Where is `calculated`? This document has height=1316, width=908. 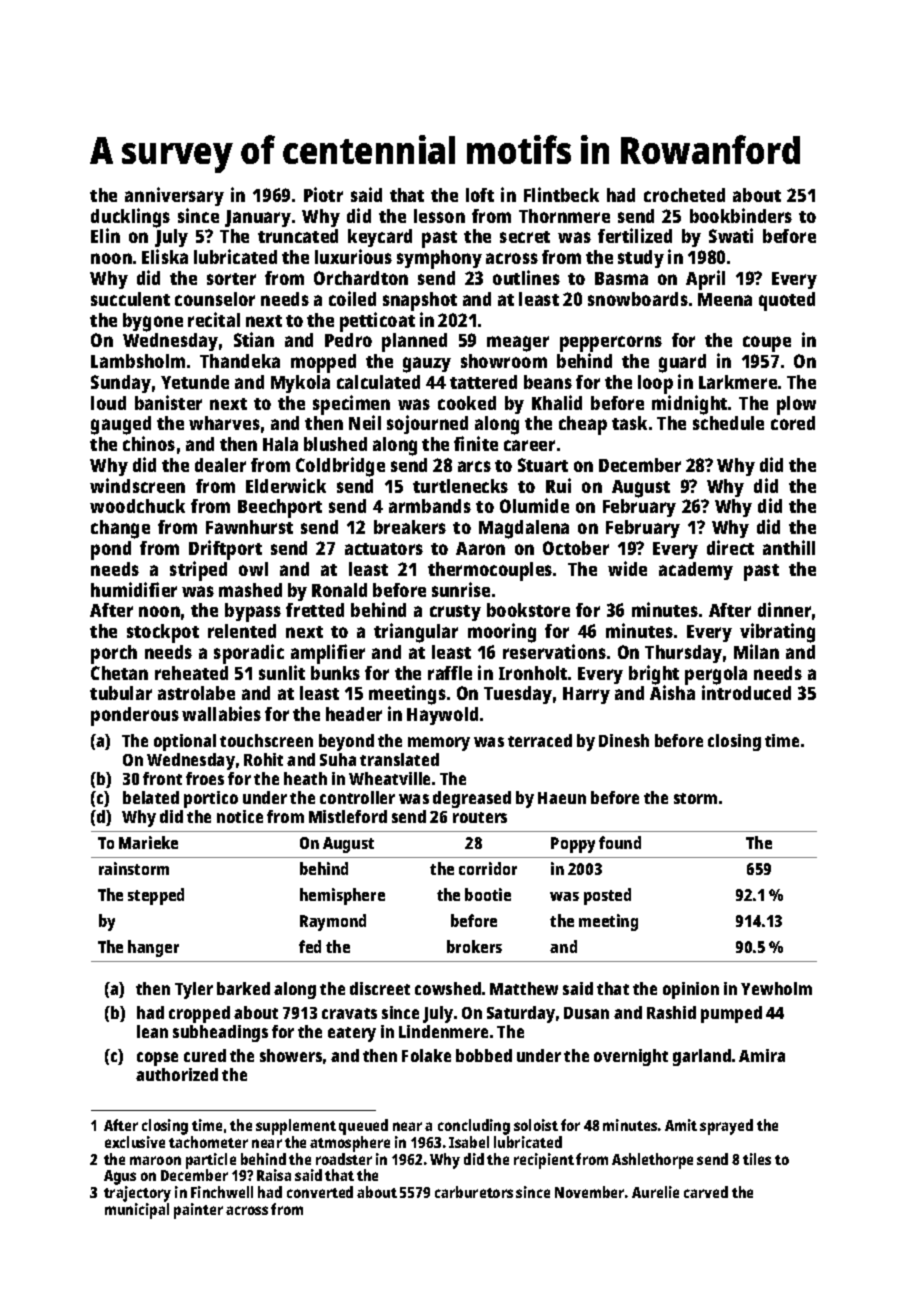
calculated is located at coordinates (378, 382).
